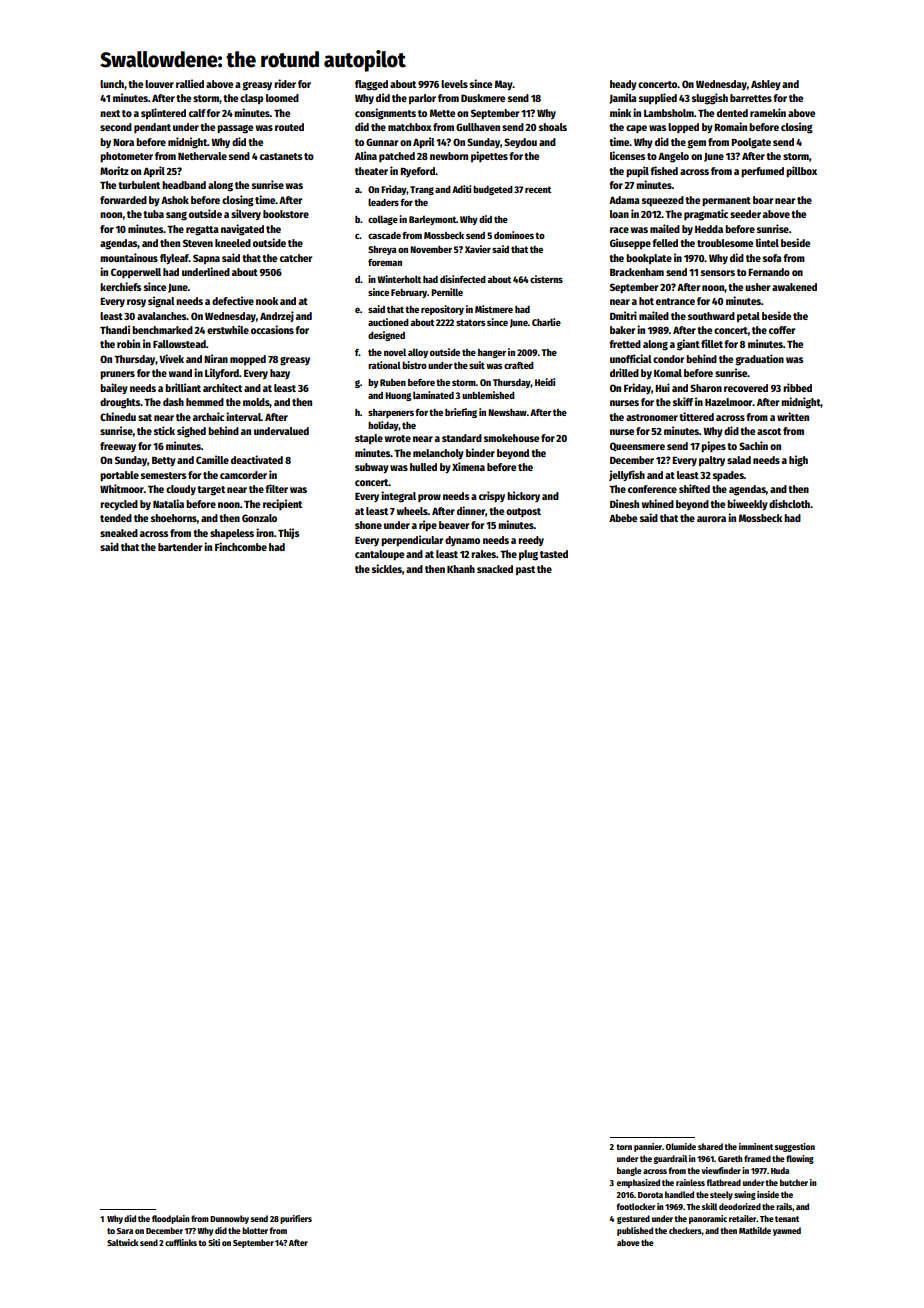 The height and width of the screenshot is (1308, 924). Describe the element at coordinates (624, 1147) in the screenshot. I see `torn` at that location.
